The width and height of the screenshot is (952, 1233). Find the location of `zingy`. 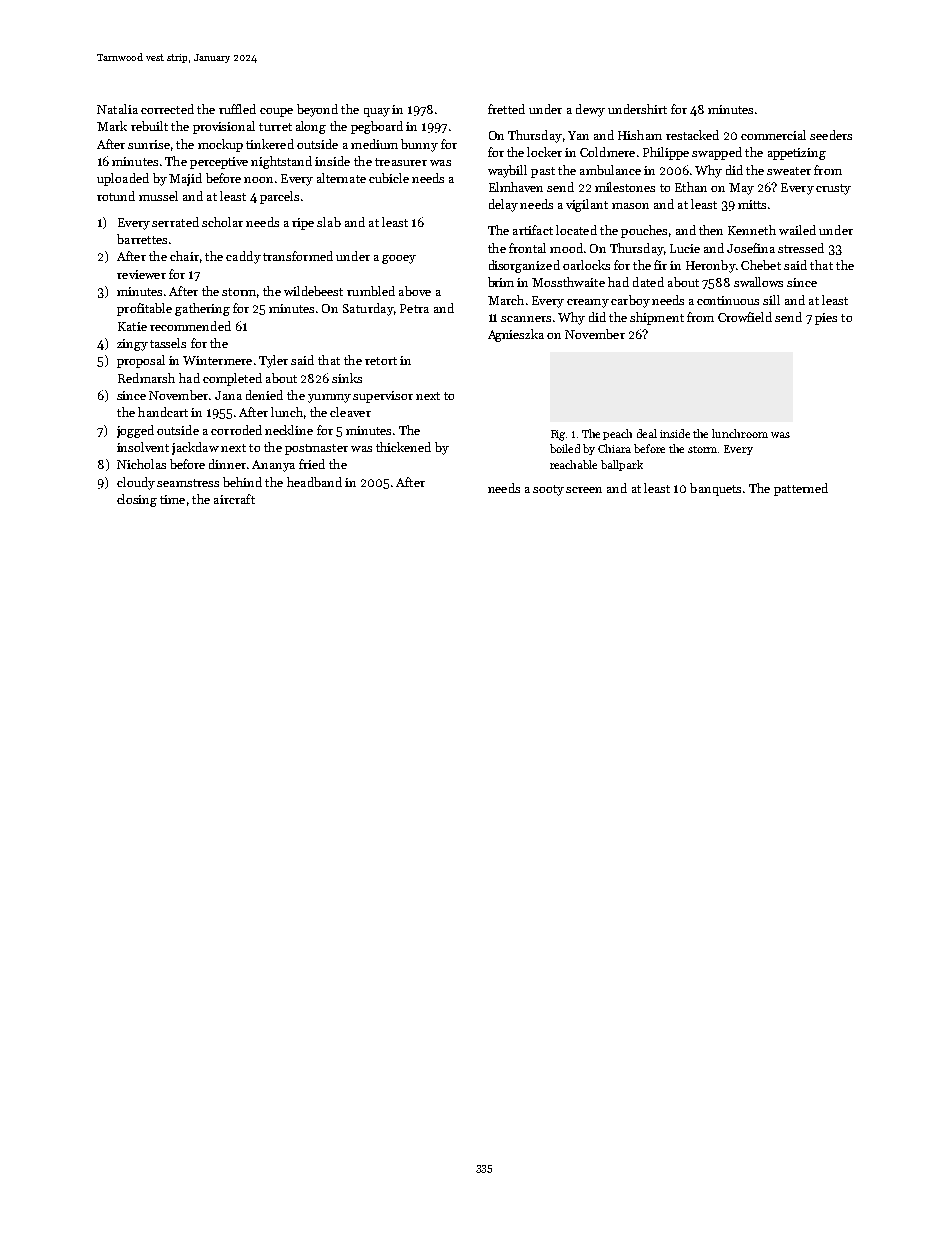

zingy is located at coordinates (132, 345).
